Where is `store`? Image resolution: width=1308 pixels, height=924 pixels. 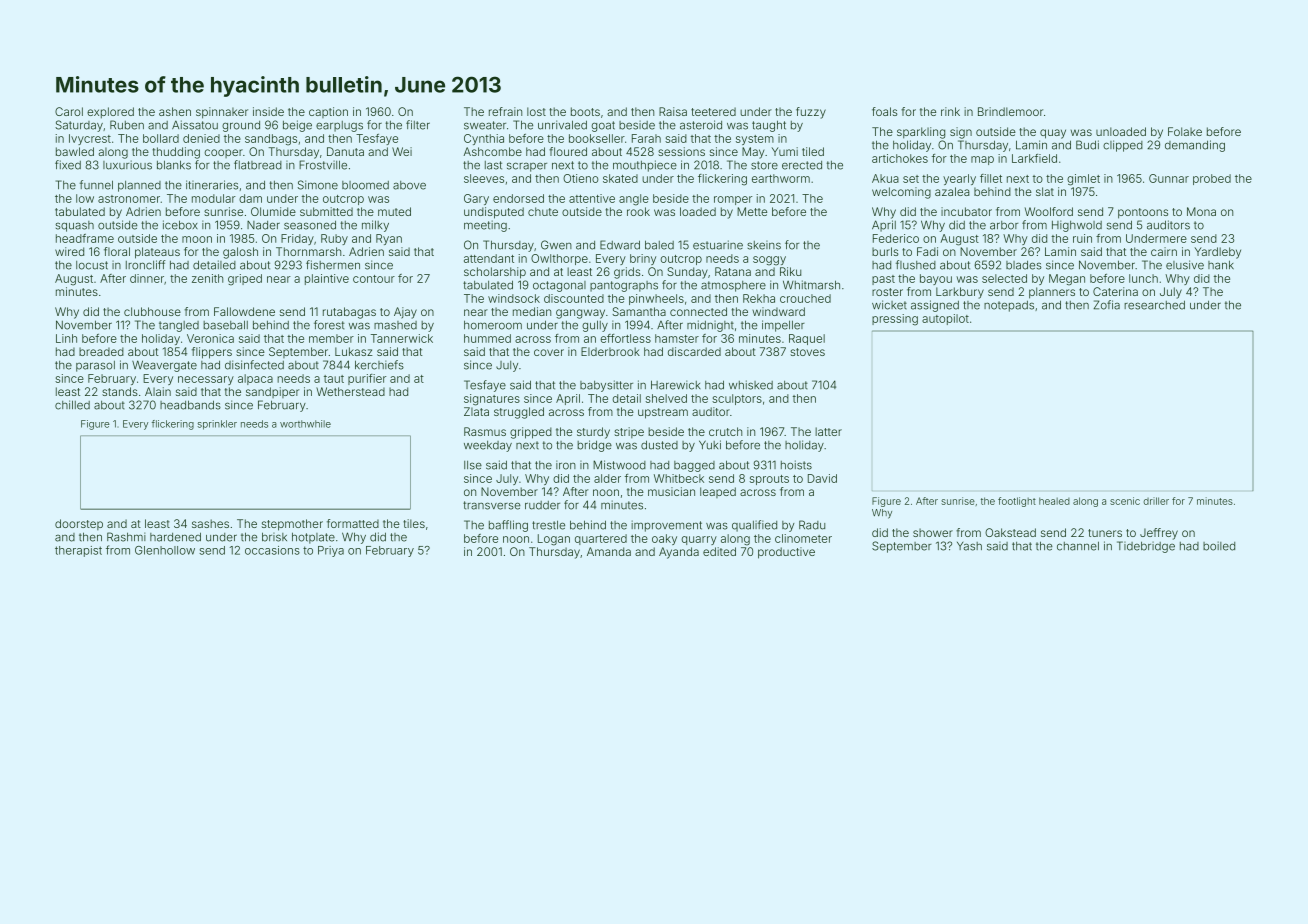
store is located at coordinates (764, 165).
